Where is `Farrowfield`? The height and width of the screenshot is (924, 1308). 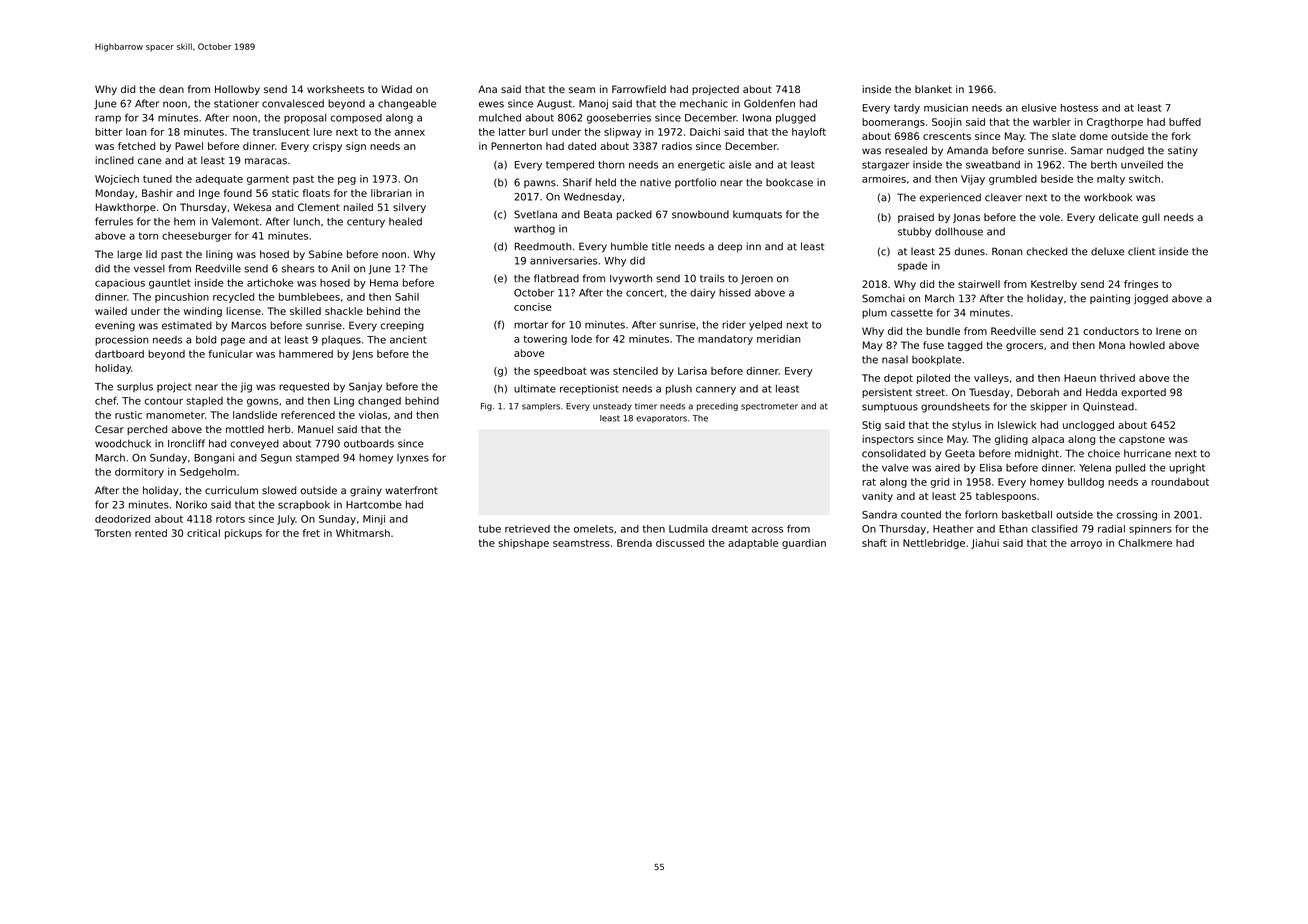
Farrowfield is located at coordinates (639, 89).
